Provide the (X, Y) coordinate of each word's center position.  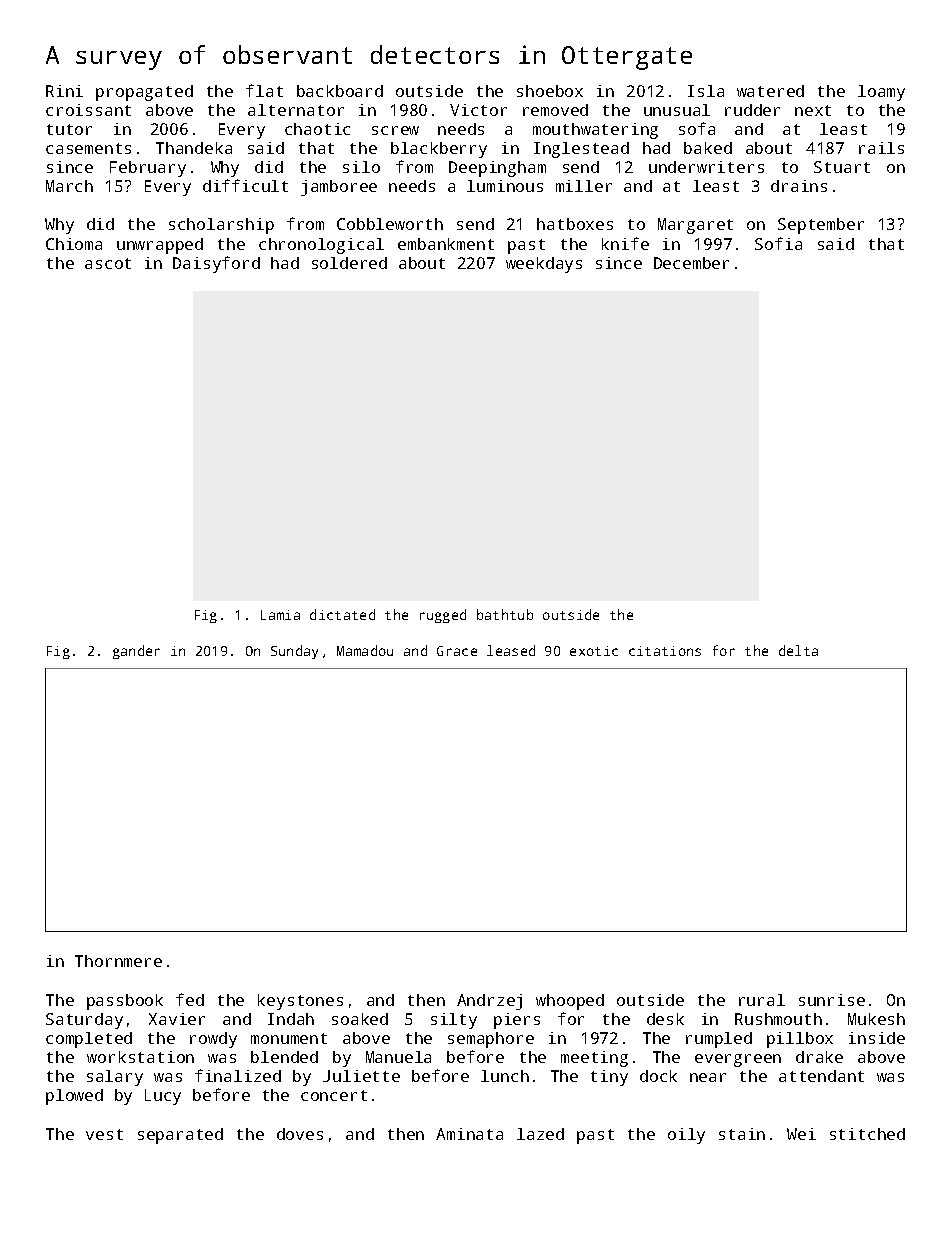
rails (881, 148)
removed (555, 110)
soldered (349, 263)
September (821, 226)
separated (180, 1136)
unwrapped (160, 246)
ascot (108, 263)
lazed (540, 1134)
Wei (801, 1134)
